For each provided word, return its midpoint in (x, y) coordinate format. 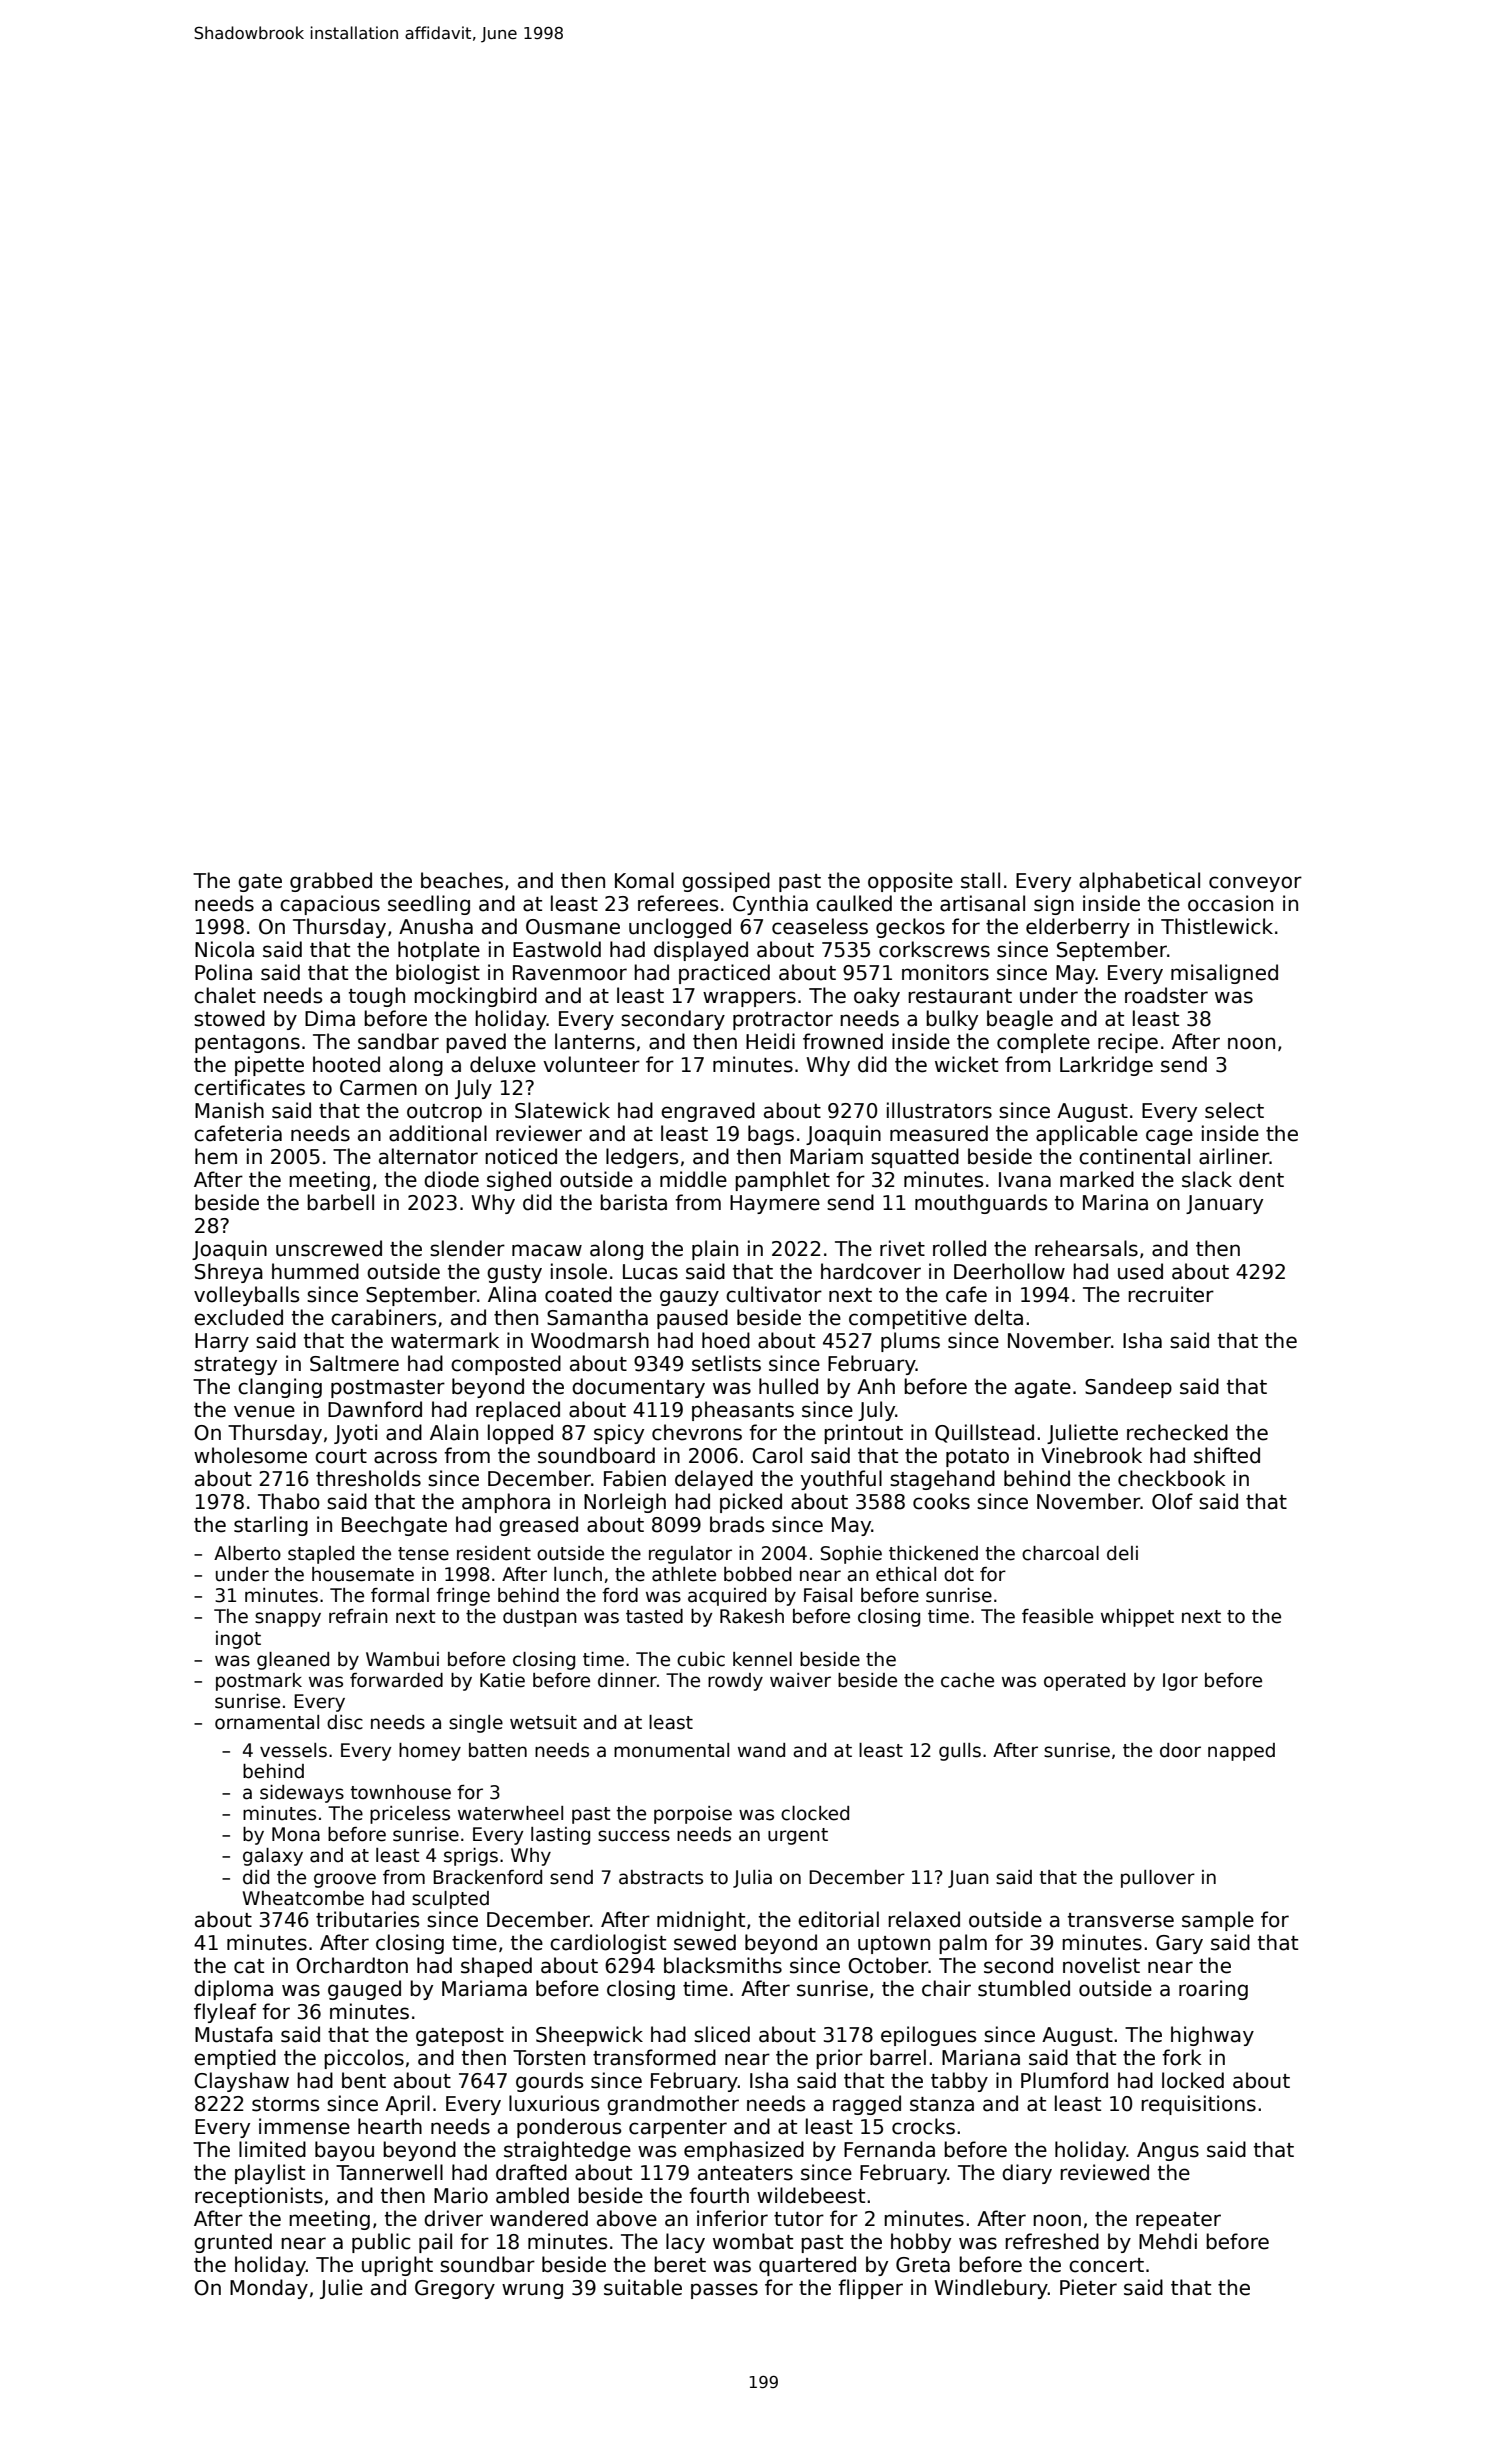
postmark (259, 1682)
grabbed (331, 882)
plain (715, 1250)
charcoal (1060, 1553)
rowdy (735, 1682)
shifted (1227, 1455)
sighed (519, 1181)
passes (724, 2291)
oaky (877, 997)
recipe (1128, 1043)
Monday (269, 2289)
